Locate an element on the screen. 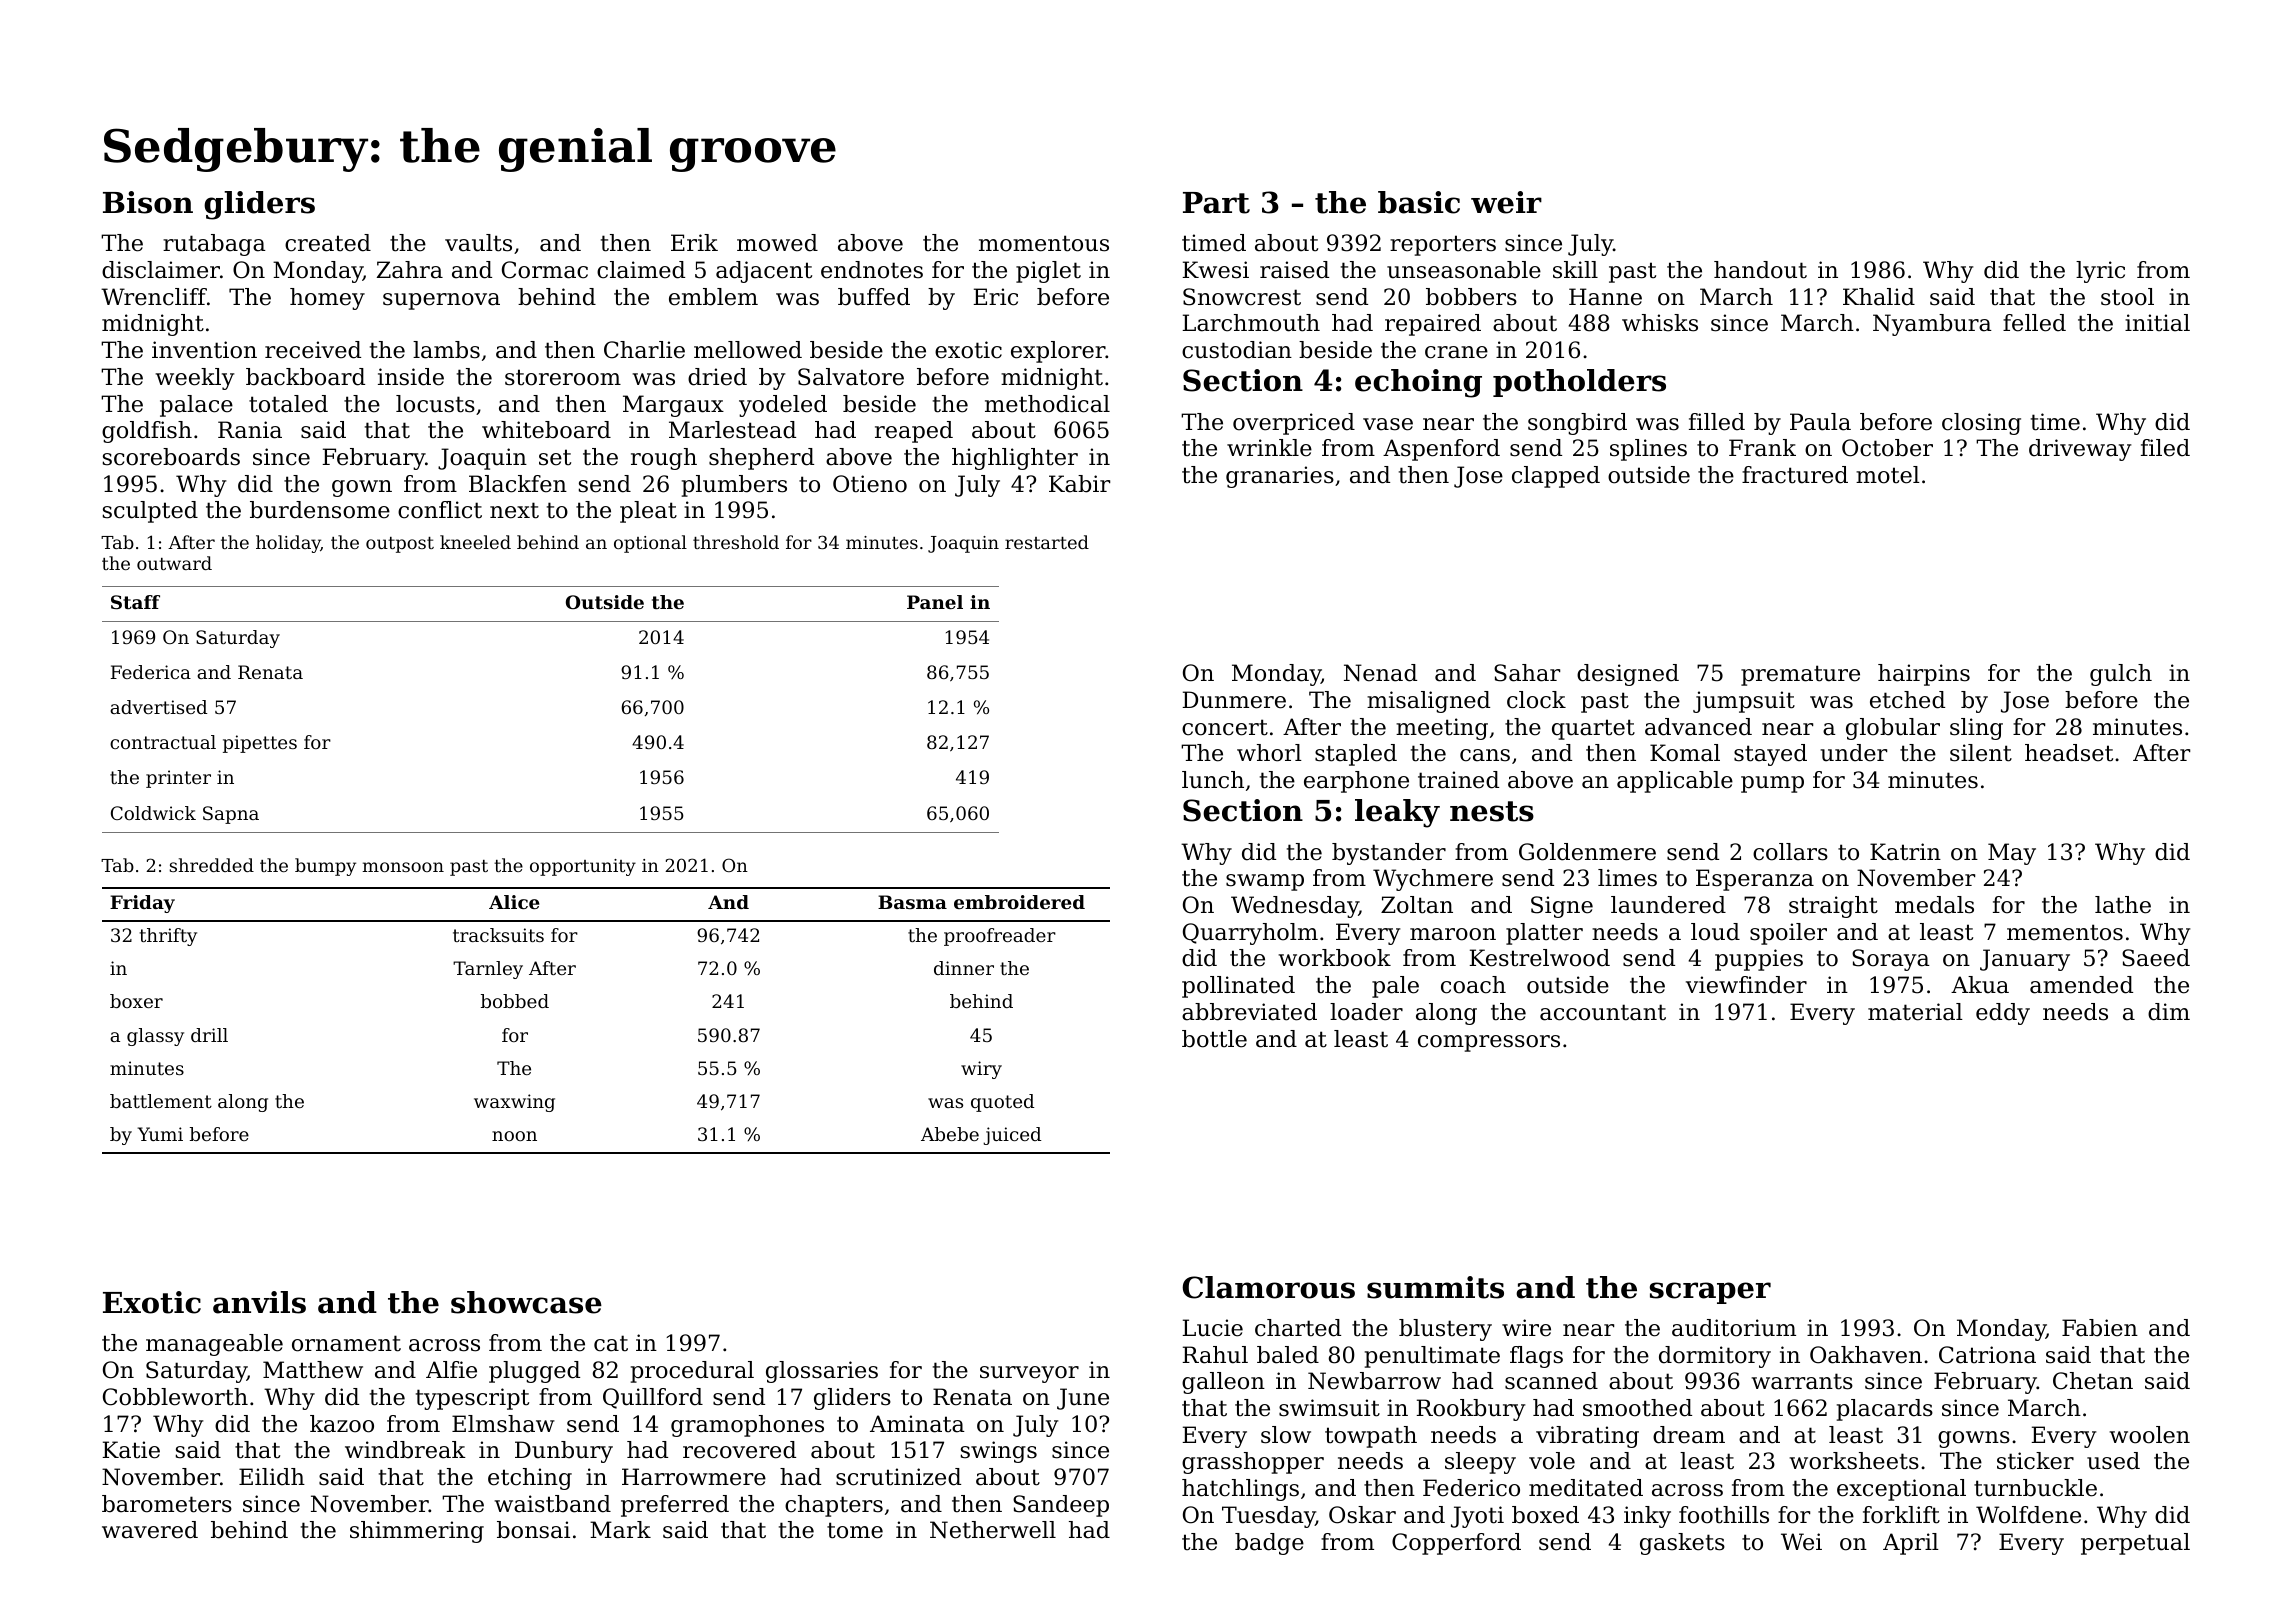 This screenshot has width=2292, height=1620. basic is located at coordinates (1419, 202).
